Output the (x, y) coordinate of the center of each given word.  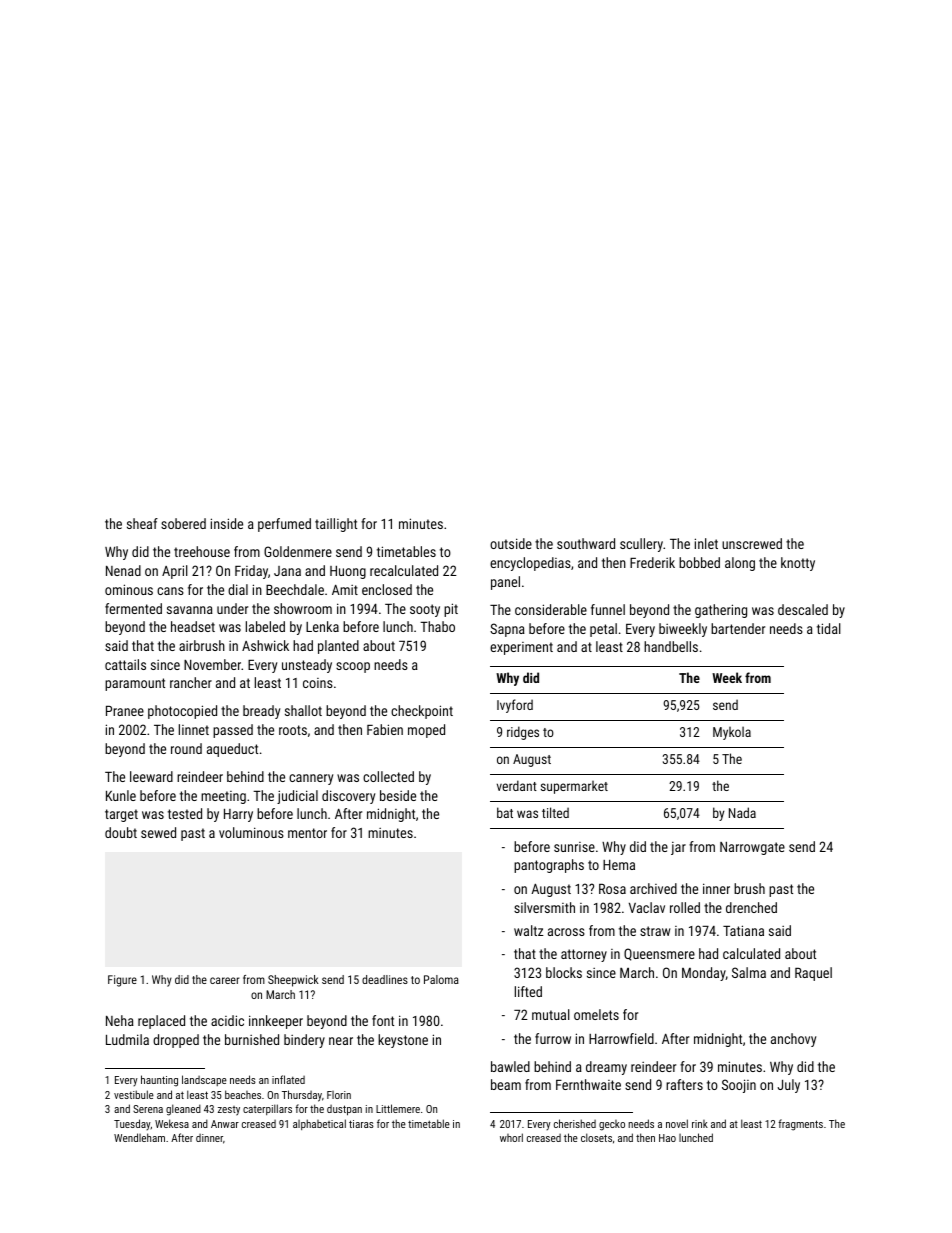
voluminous (251, 832)
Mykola (732, 733)
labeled (265, 626)
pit (451, 610)
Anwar (225, 1124)
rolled (685, 907)
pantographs (549, 866)
